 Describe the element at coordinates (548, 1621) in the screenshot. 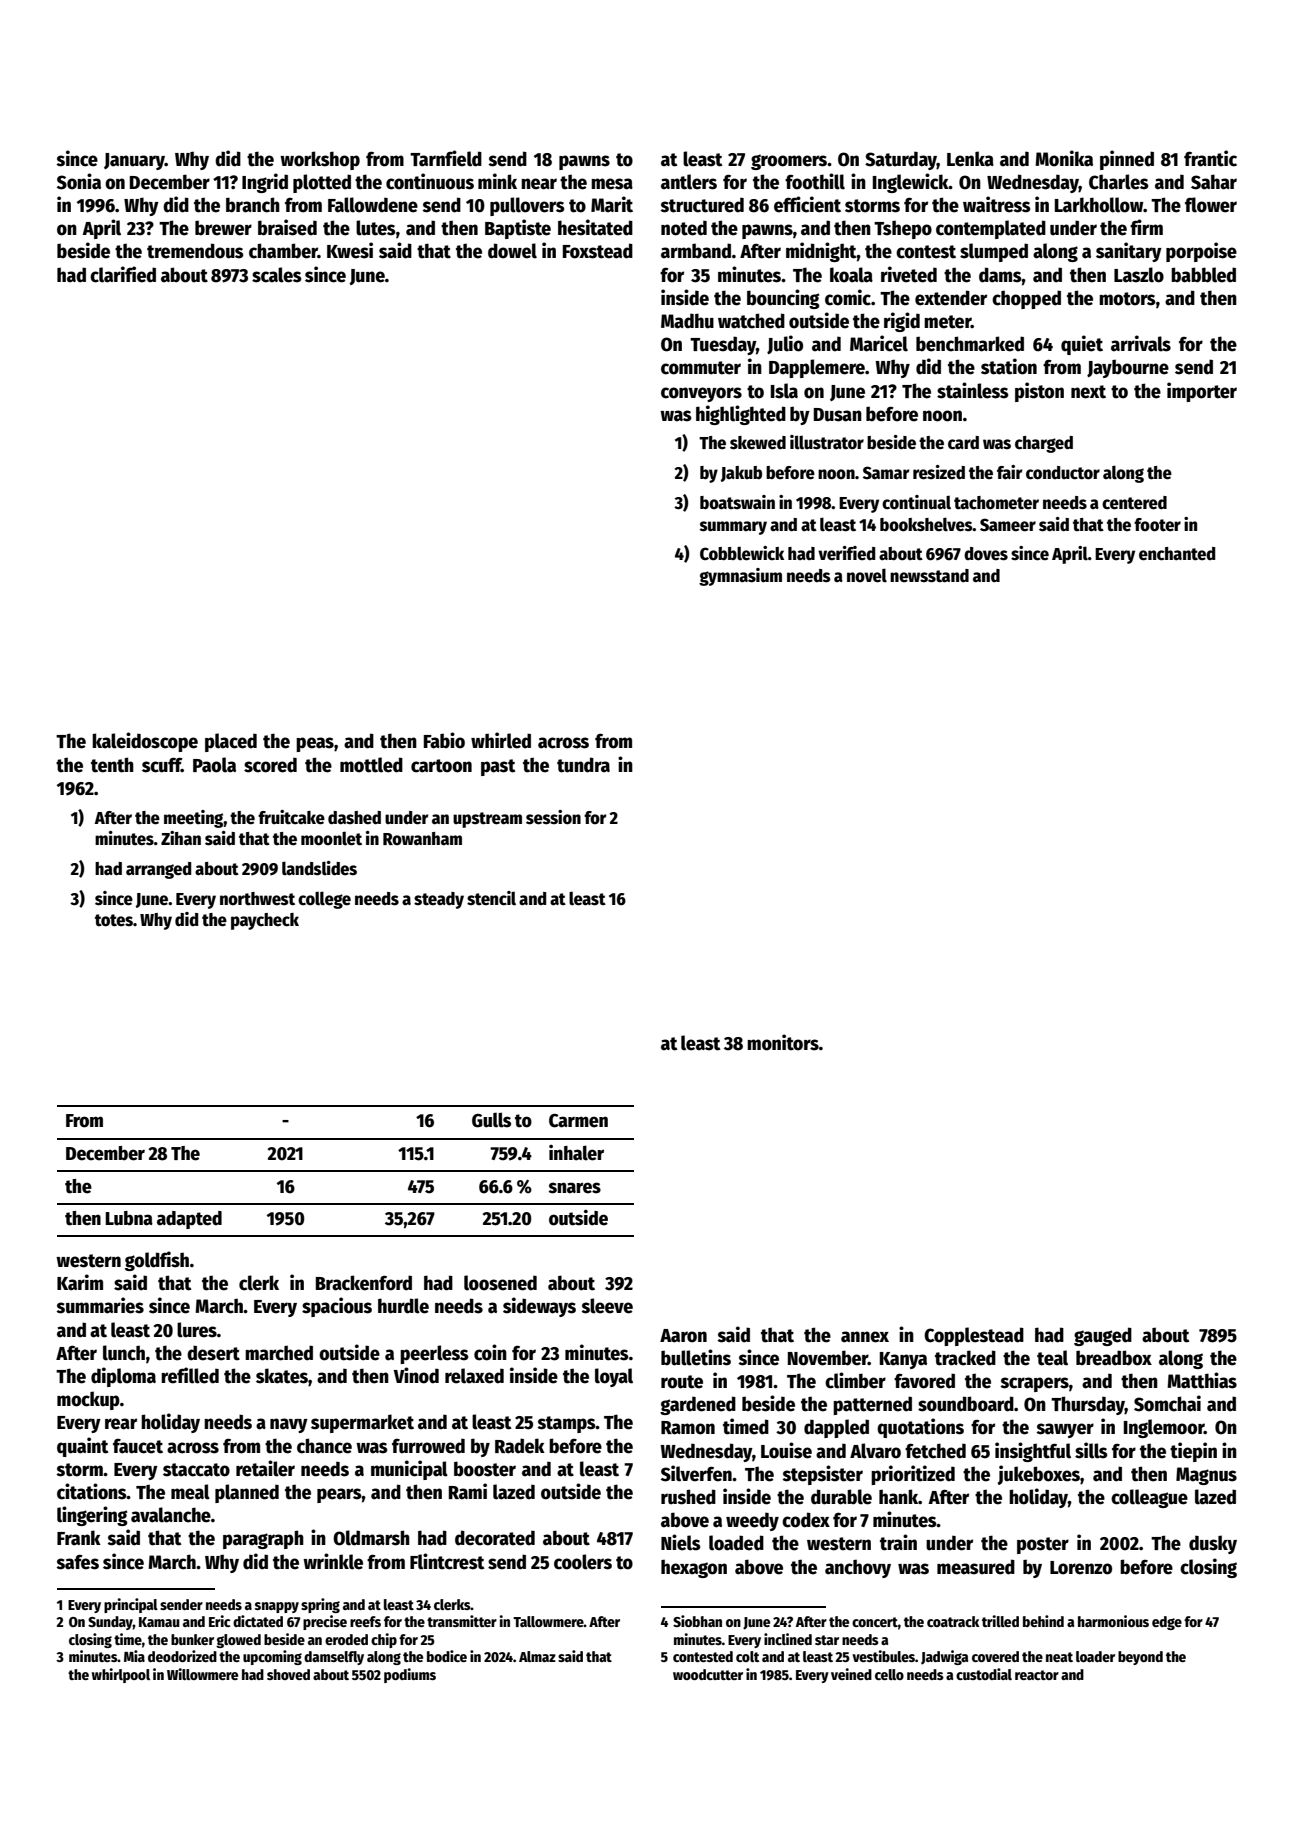

I see `Tallowmere` at that location.
